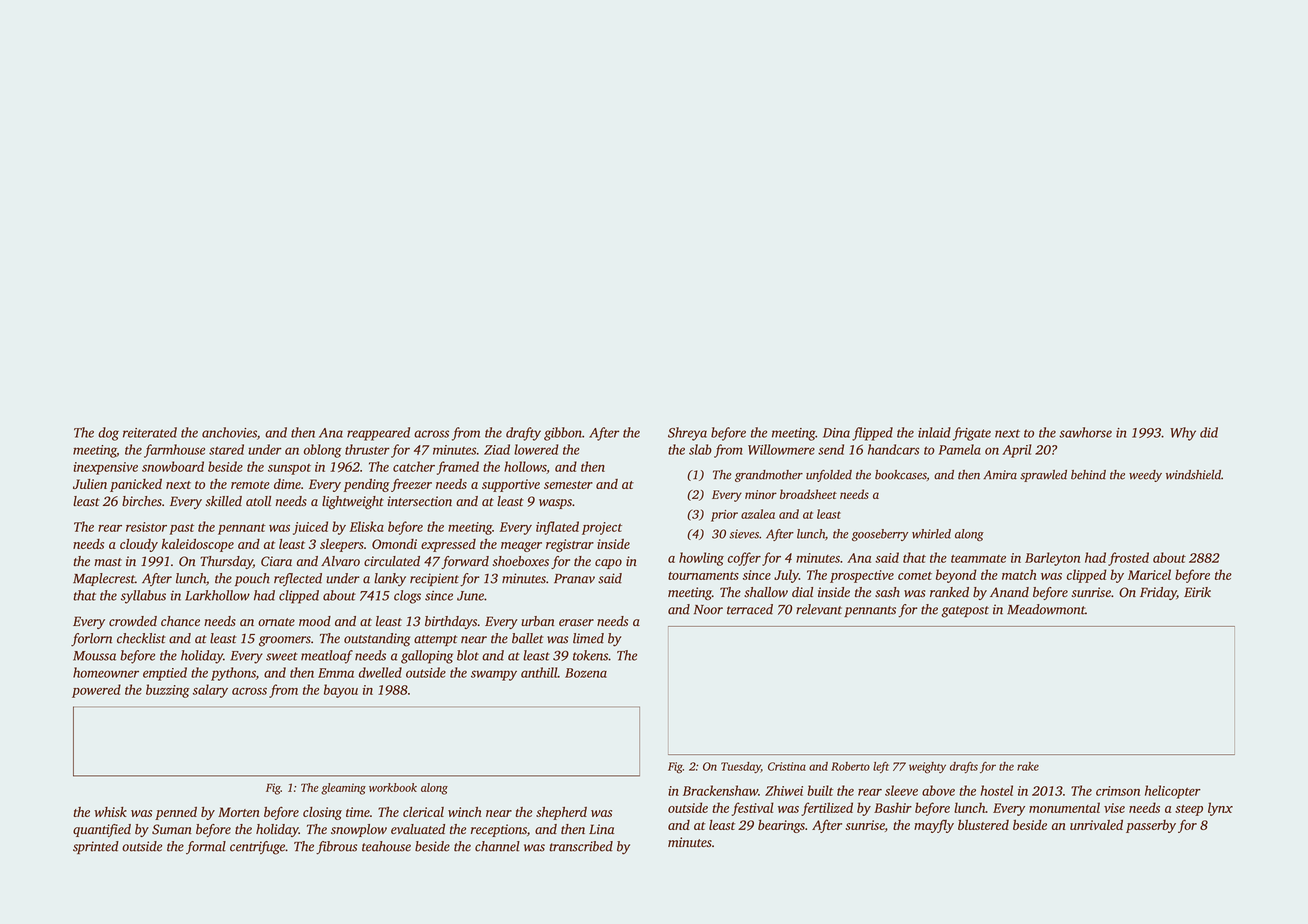 Image resolution: width=1308 pixels, height=924 pixels. What do you see at coordinates (343, 789) in the screenshot?
I see `gleaming` at bounding box center [343, 789].
